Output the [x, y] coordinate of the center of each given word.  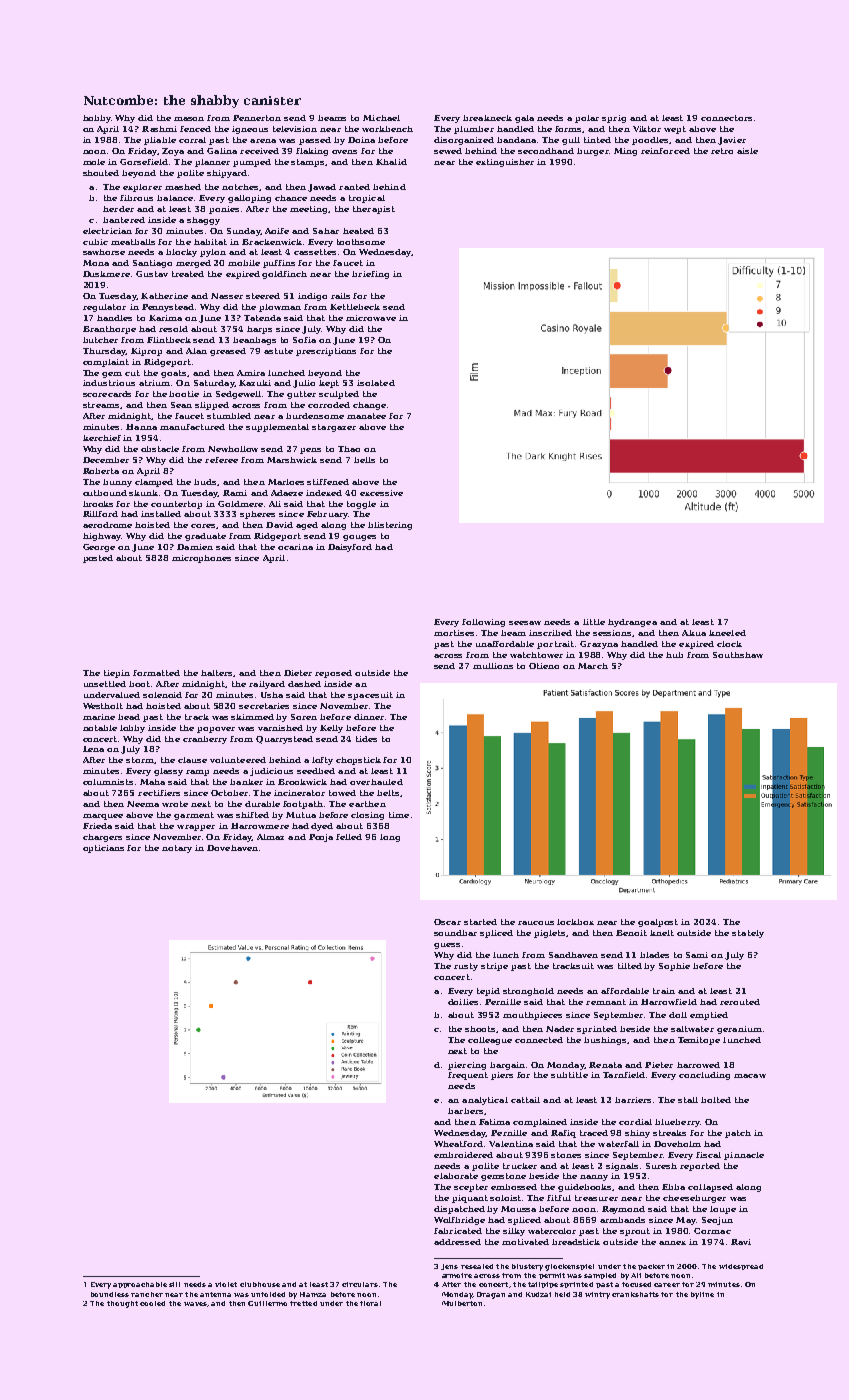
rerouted [740, 1002]
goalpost [658, 923]
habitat [210, 242]
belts [388, 793]
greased [228, 352]
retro [722, 151]
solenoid [162, 695]
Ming [625, 152]
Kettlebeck [355, 307]
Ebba [673, 1187]
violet [226, 1284]
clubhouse [260, 1284]
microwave [371, 318]
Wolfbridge [459, 1221]
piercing [467, 1066]
